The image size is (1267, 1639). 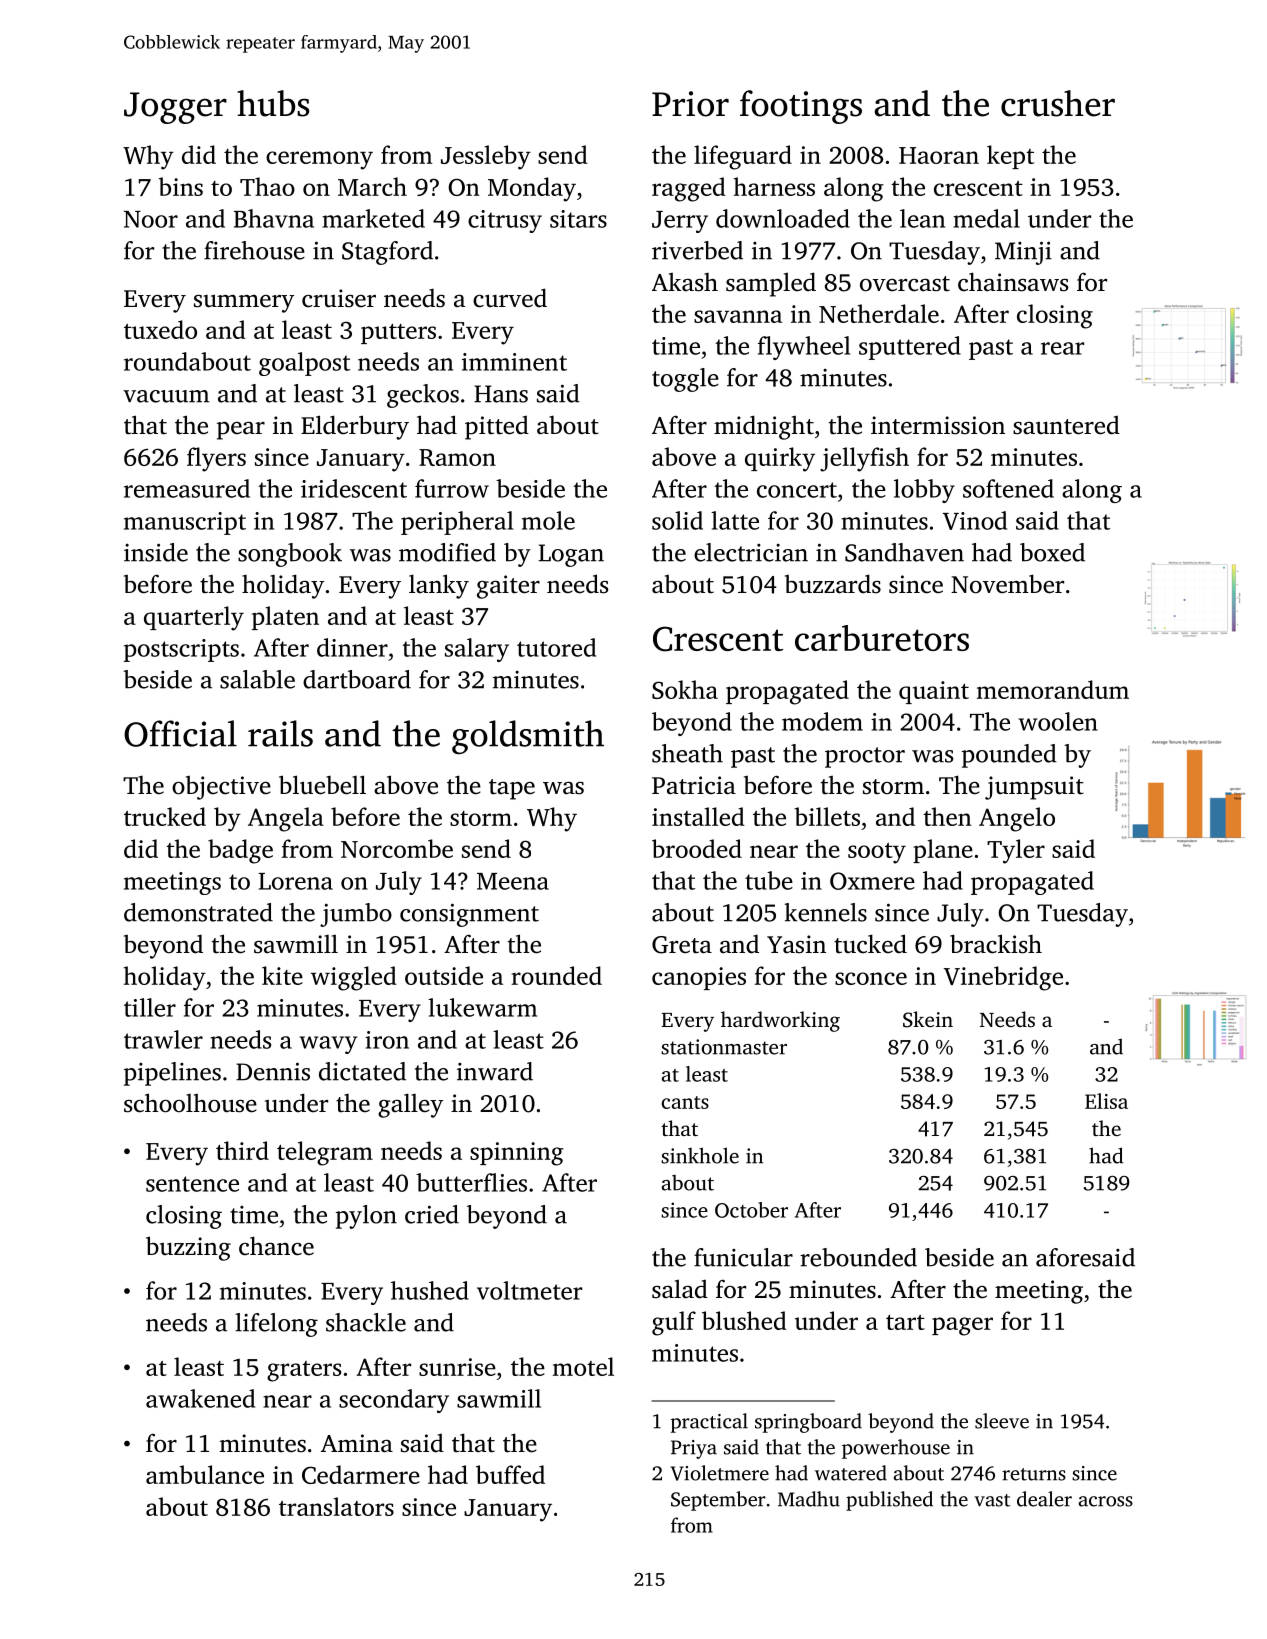 What do you see at coordinates (690, 104) in the screenshot?
I see `Prior` at bounding box center [690, 104].
